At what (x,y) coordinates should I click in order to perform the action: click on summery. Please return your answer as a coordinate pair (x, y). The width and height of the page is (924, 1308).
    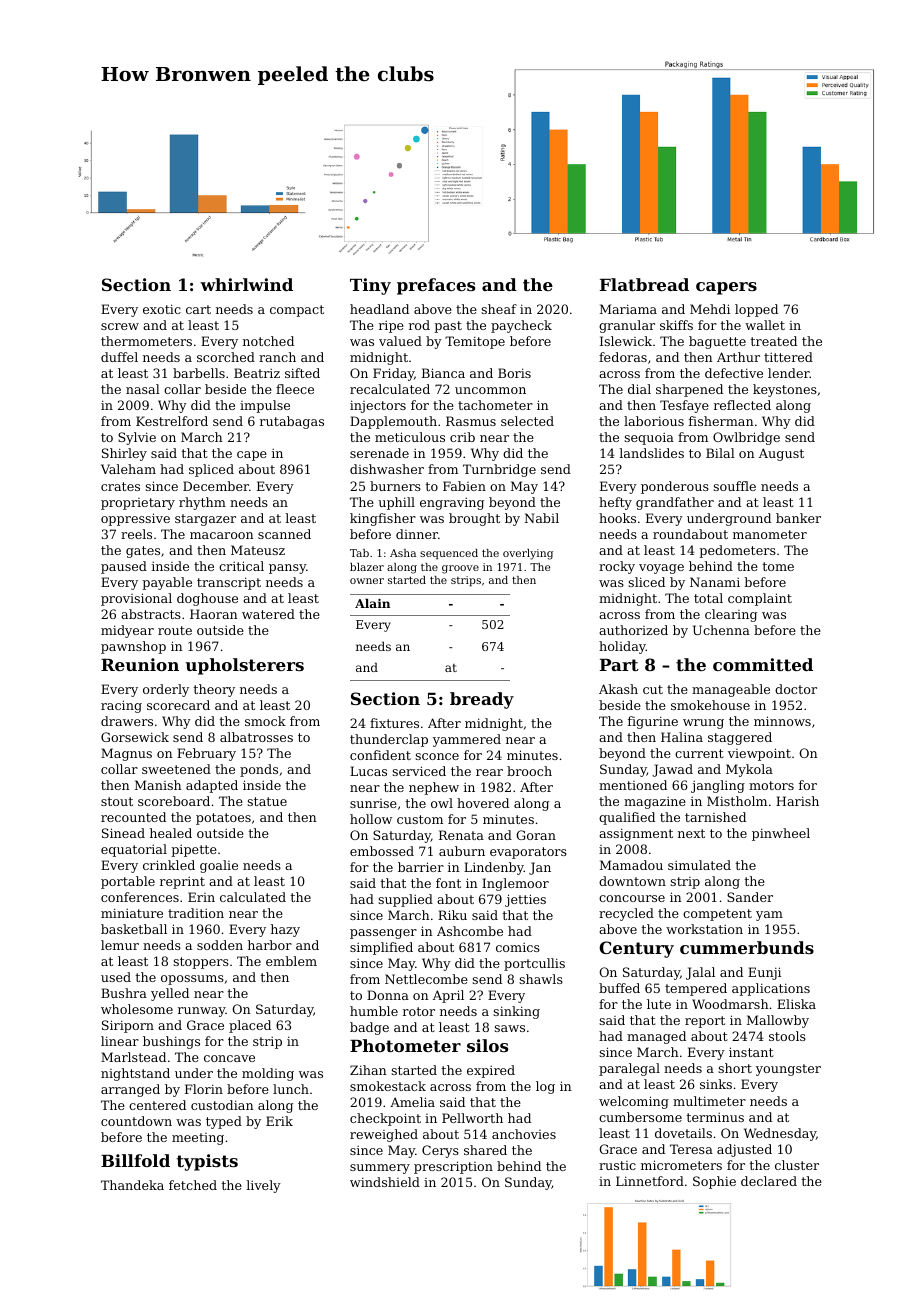
    Looking at the image, I should click on (380, 1169).
